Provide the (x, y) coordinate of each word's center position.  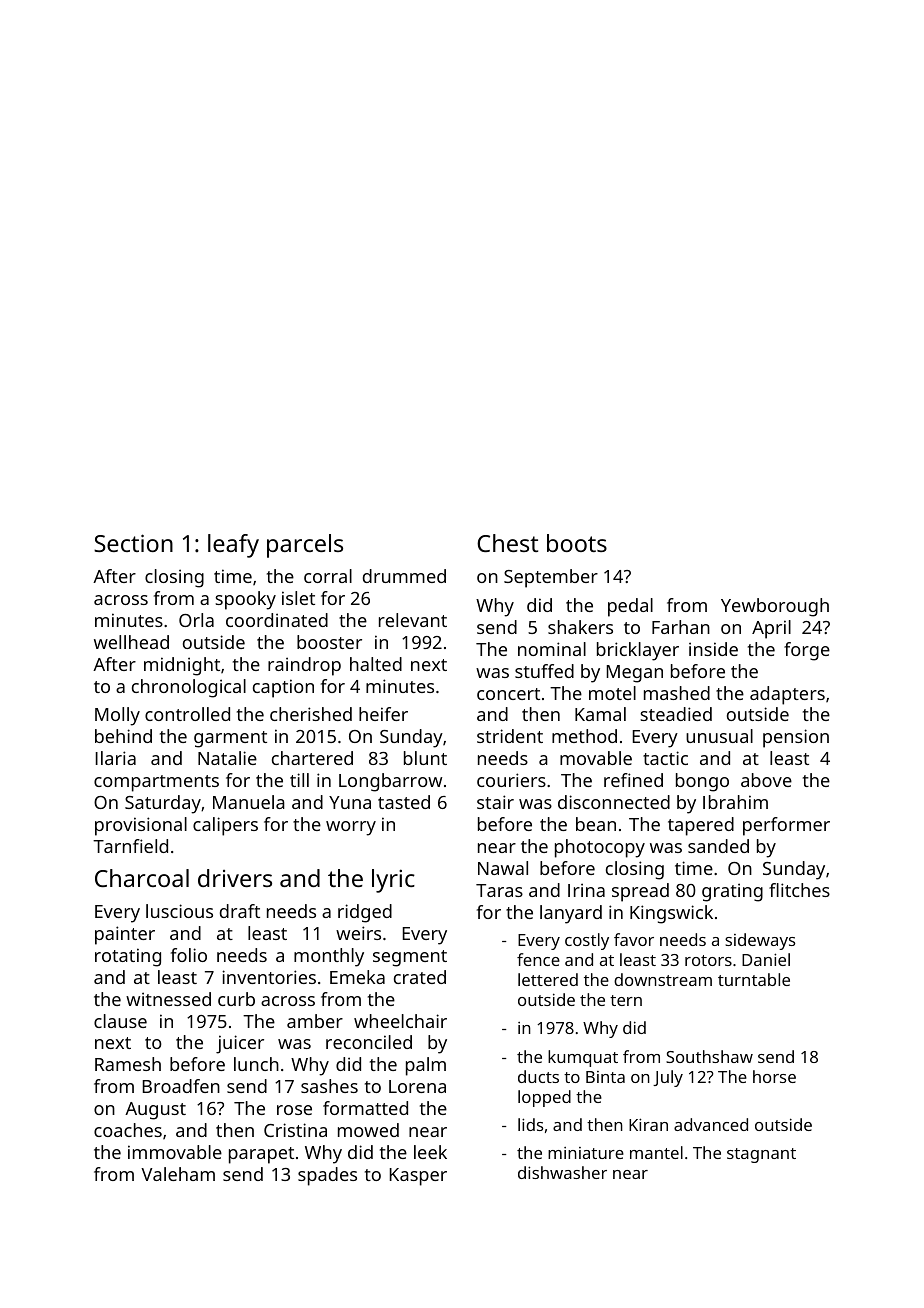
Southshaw (709, 1056)
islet (298, 598)
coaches (128, 1130)
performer (786, 826)
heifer (383, 714)
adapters (787, 695)
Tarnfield (130, 846)
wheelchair (400, 1021)
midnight (182, 666)
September (551, 578)
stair (495, 802)
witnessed (168, 999)
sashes (329, 1086)
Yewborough (775, 607)
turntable (754, 979)
